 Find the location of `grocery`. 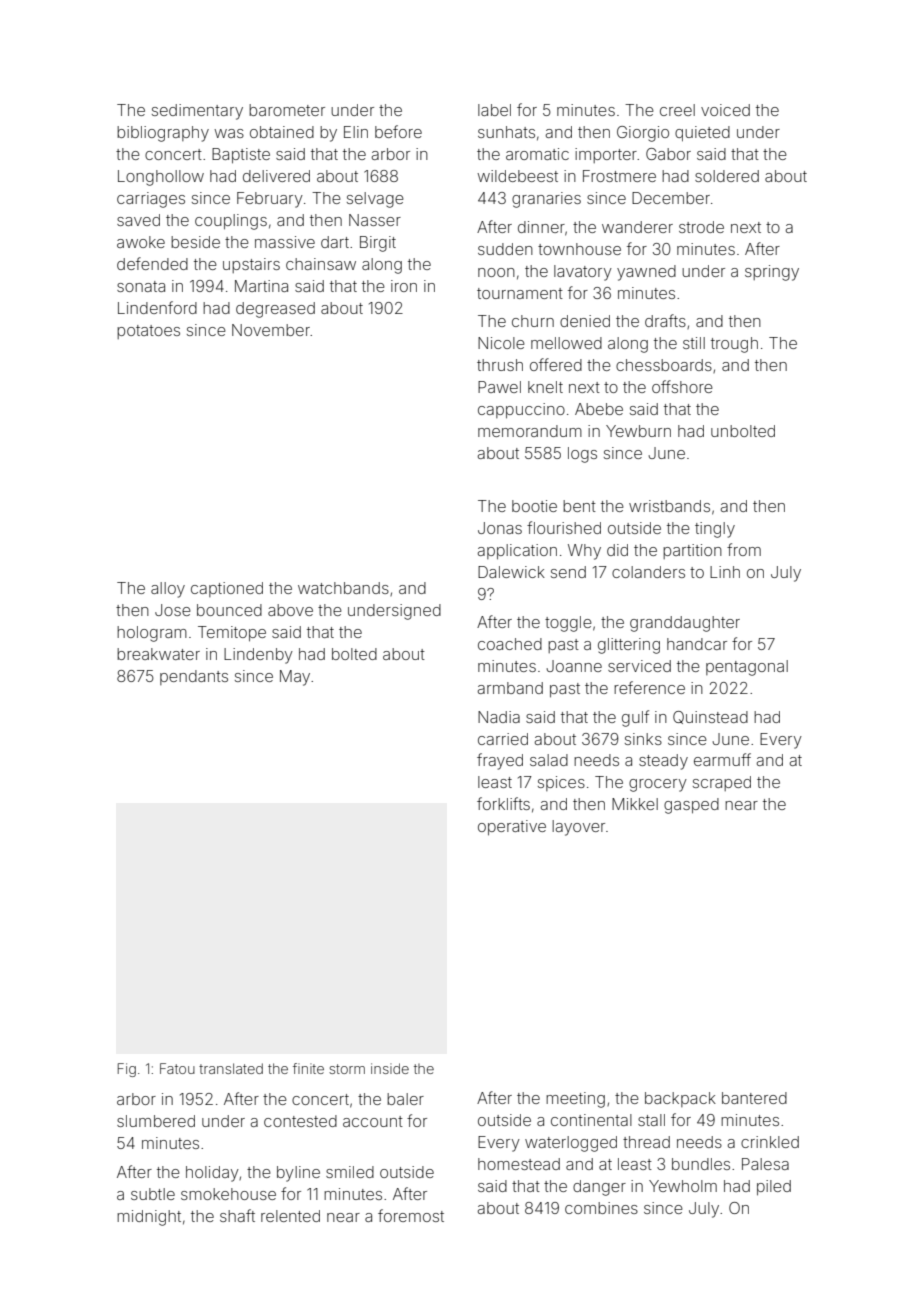

grocery is located at coordinates (658, 785).
